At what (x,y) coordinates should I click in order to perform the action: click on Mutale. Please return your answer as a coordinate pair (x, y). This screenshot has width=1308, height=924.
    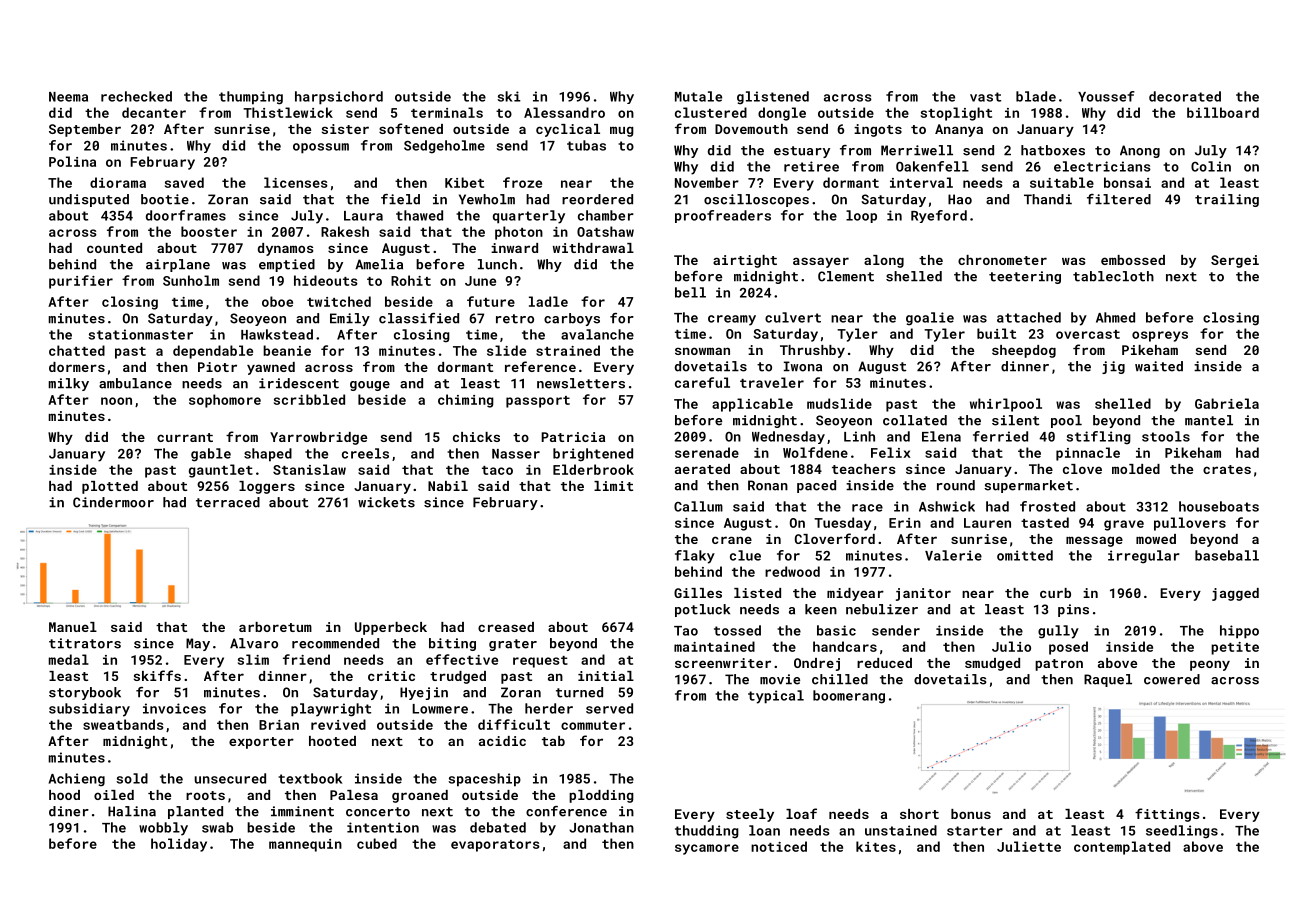
    Looking at the image, I should click on (698, 96).
